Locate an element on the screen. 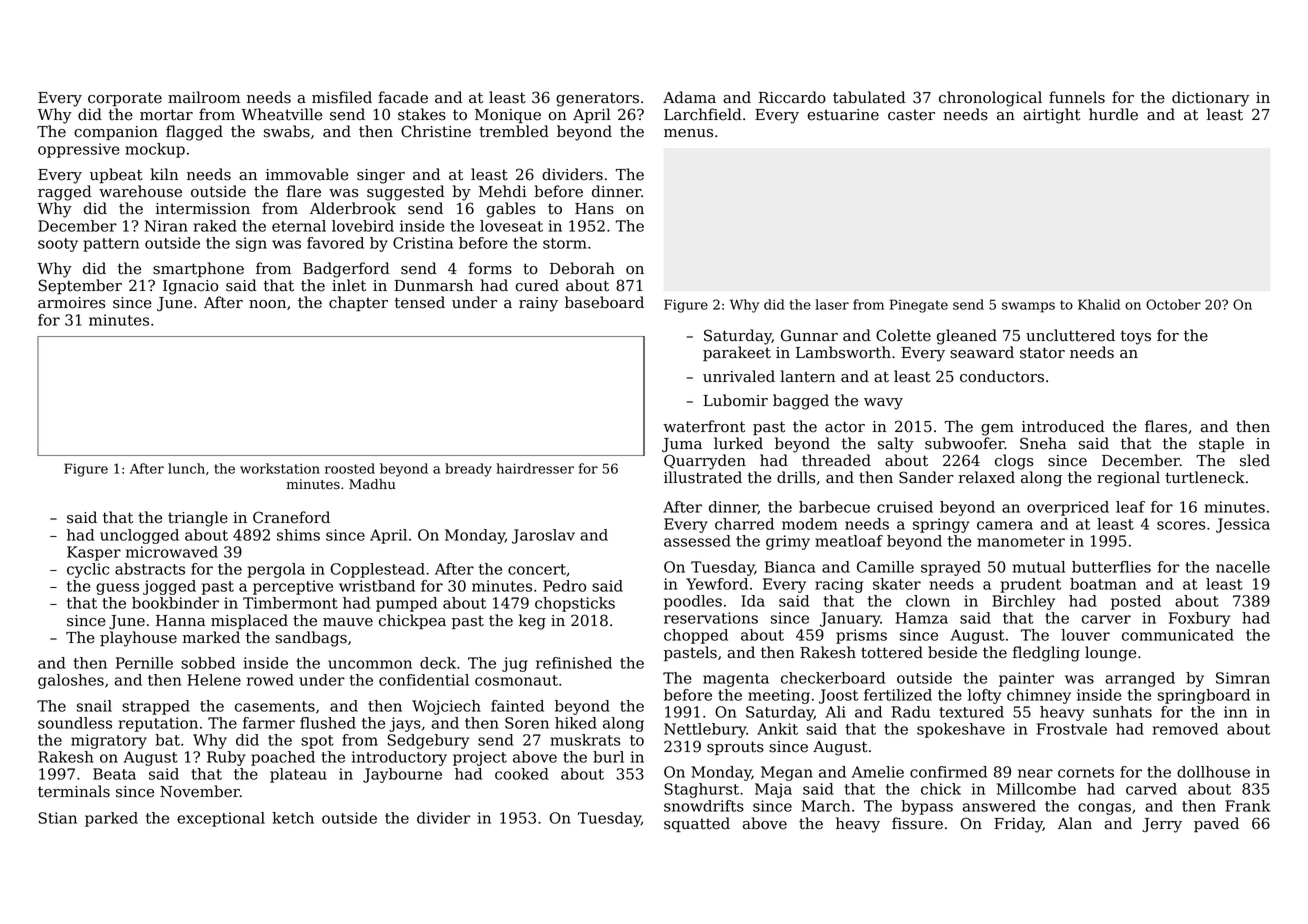 The width and height of the screenshot is (1308, 924). cyclic is located at coordinates (88, 570).
